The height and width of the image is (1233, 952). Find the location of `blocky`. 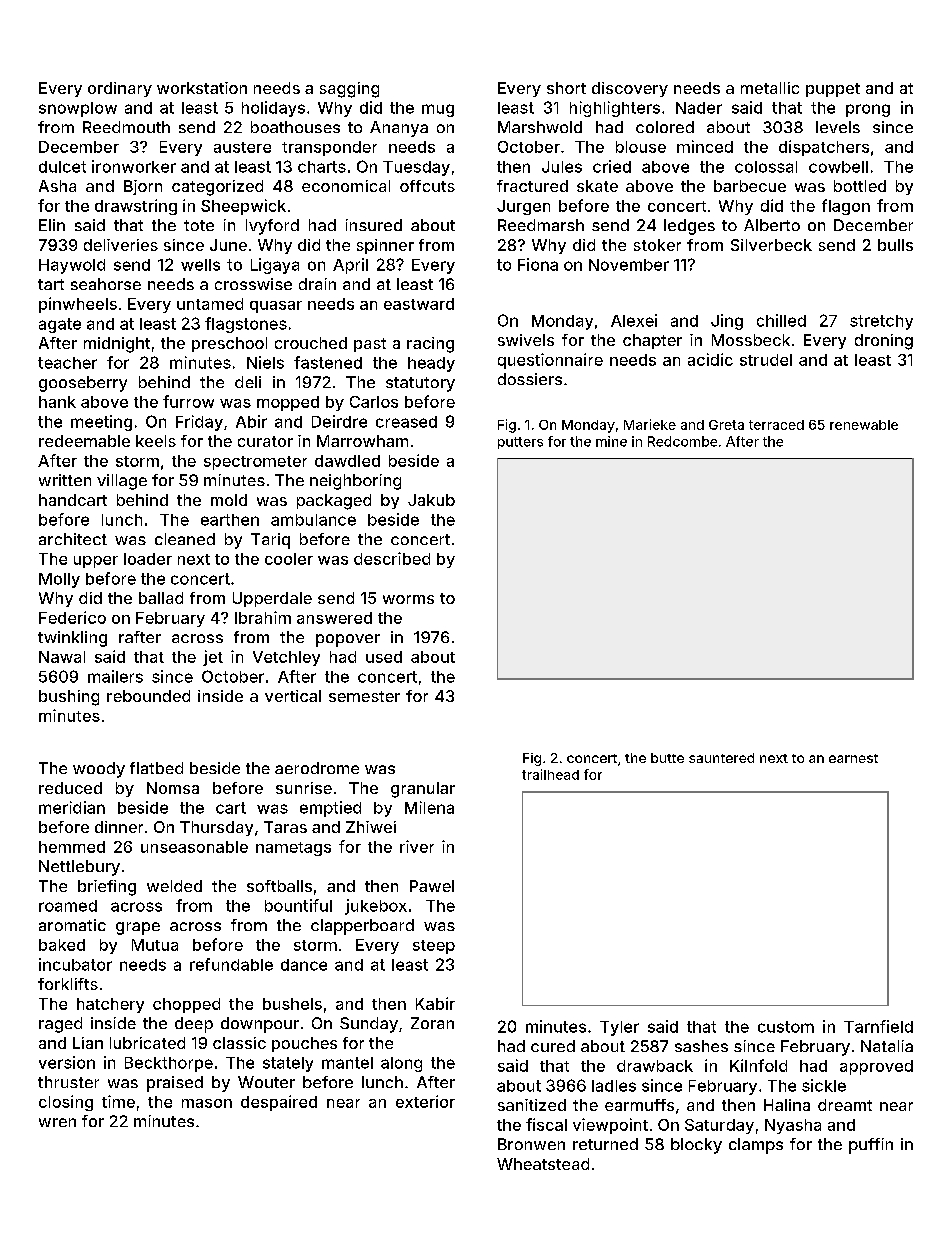

blocky is located at coordinates (696, 1146).
